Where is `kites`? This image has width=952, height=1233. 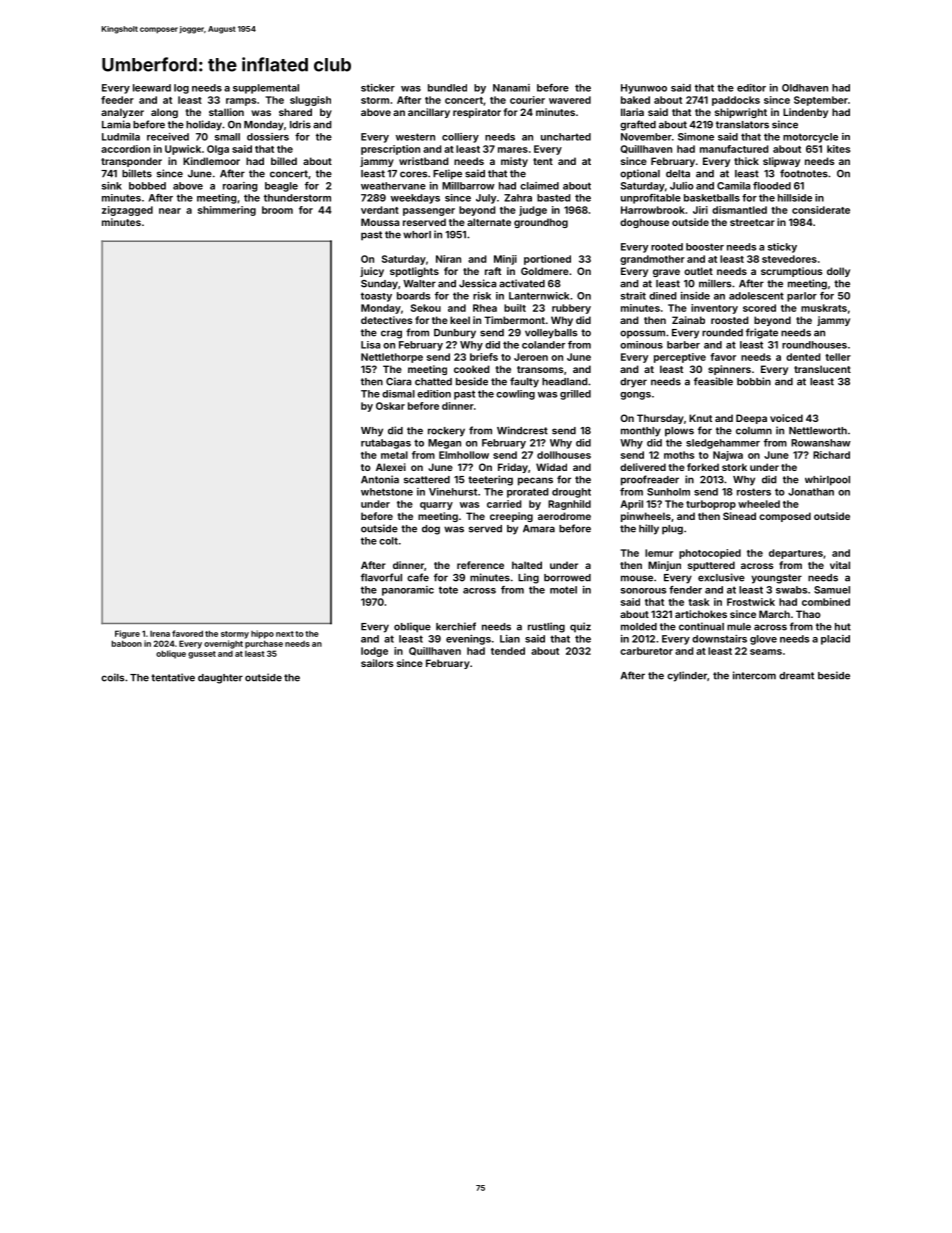 kites is located at coordinates (838, 149).
